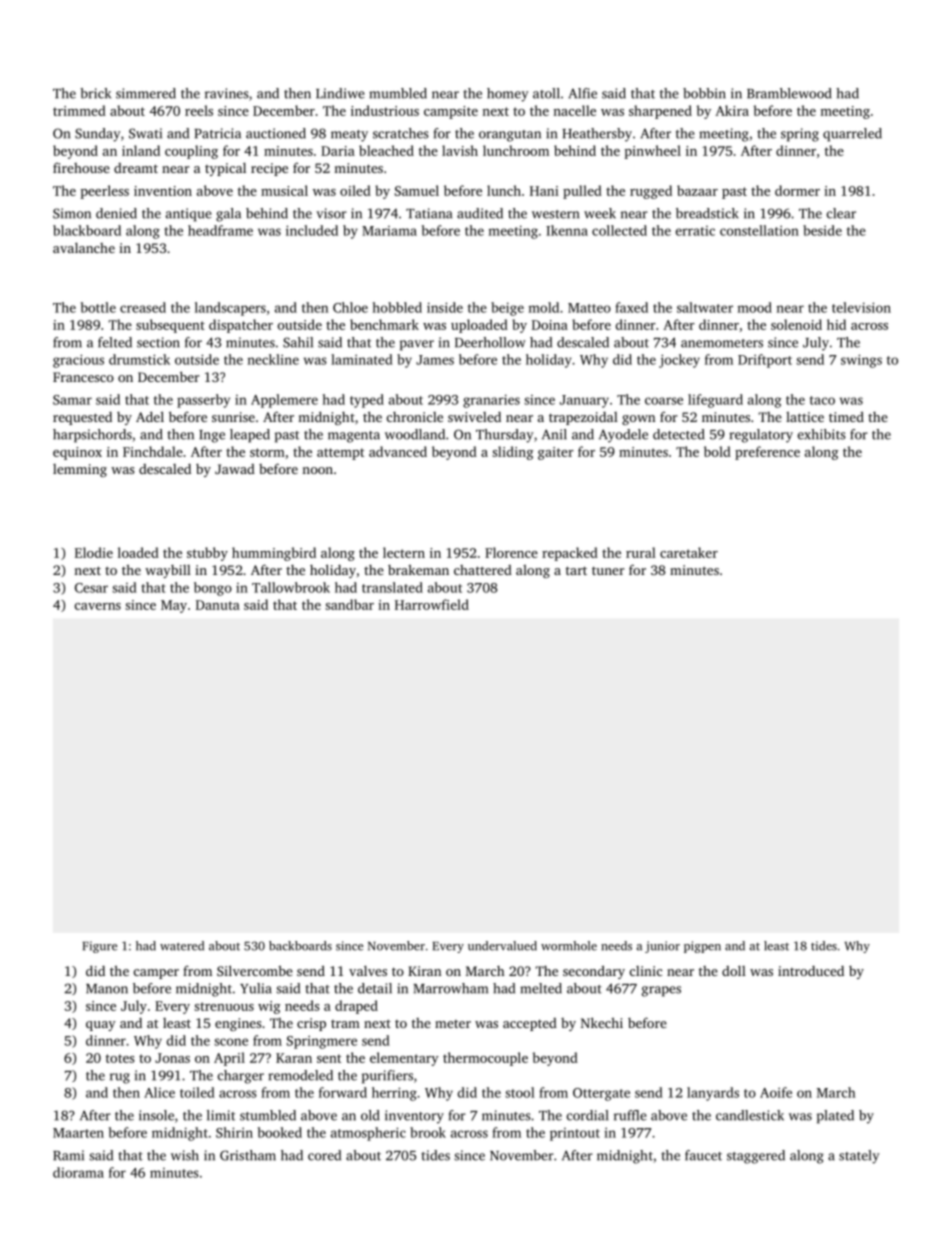  Describe the element at coordinates (822, 434) in the screenshot. I see `exhibits` at that location.
